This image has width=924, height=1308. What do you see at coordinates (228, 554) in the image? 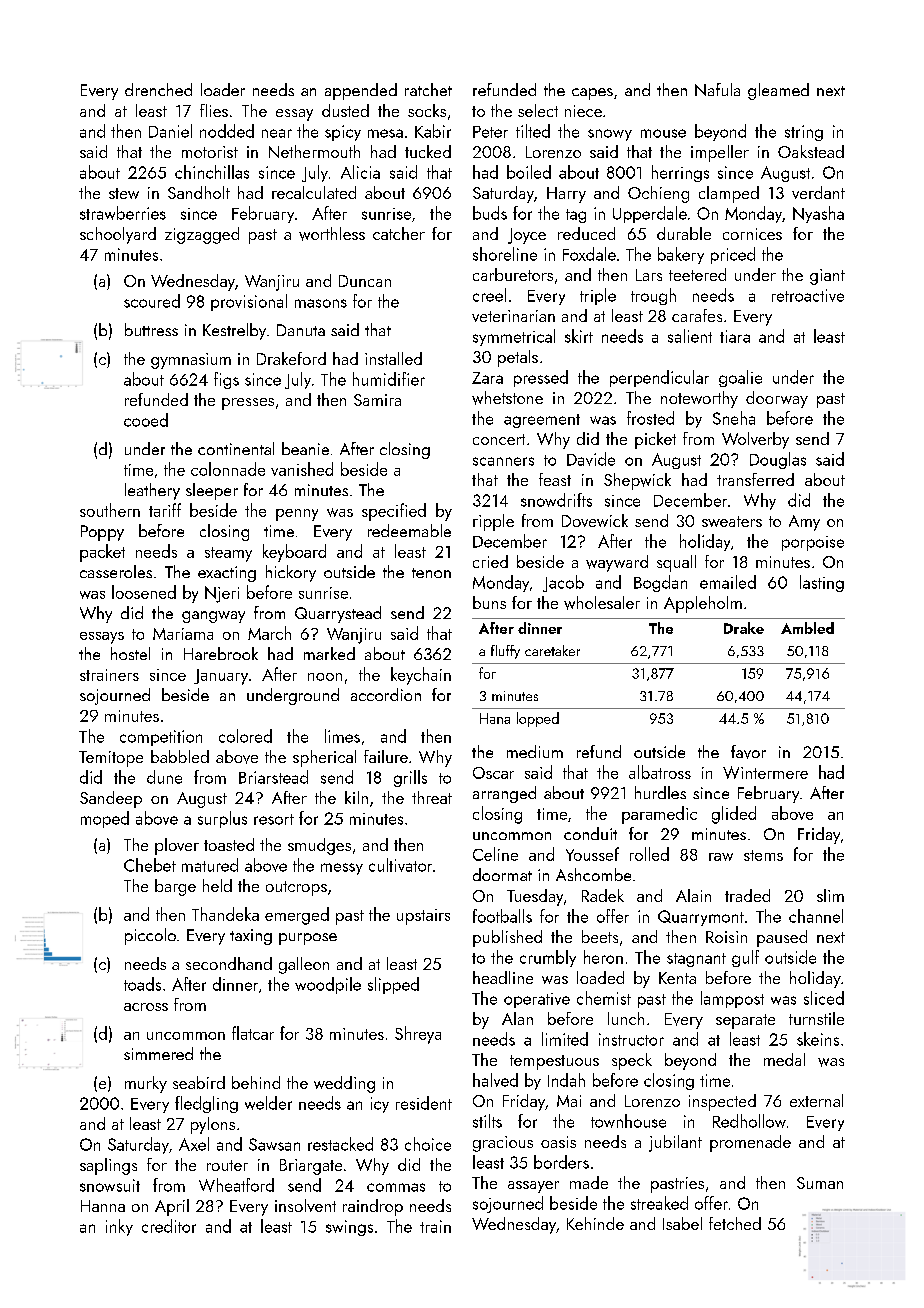
I see `steamy` at bounding box center [228, 554].
